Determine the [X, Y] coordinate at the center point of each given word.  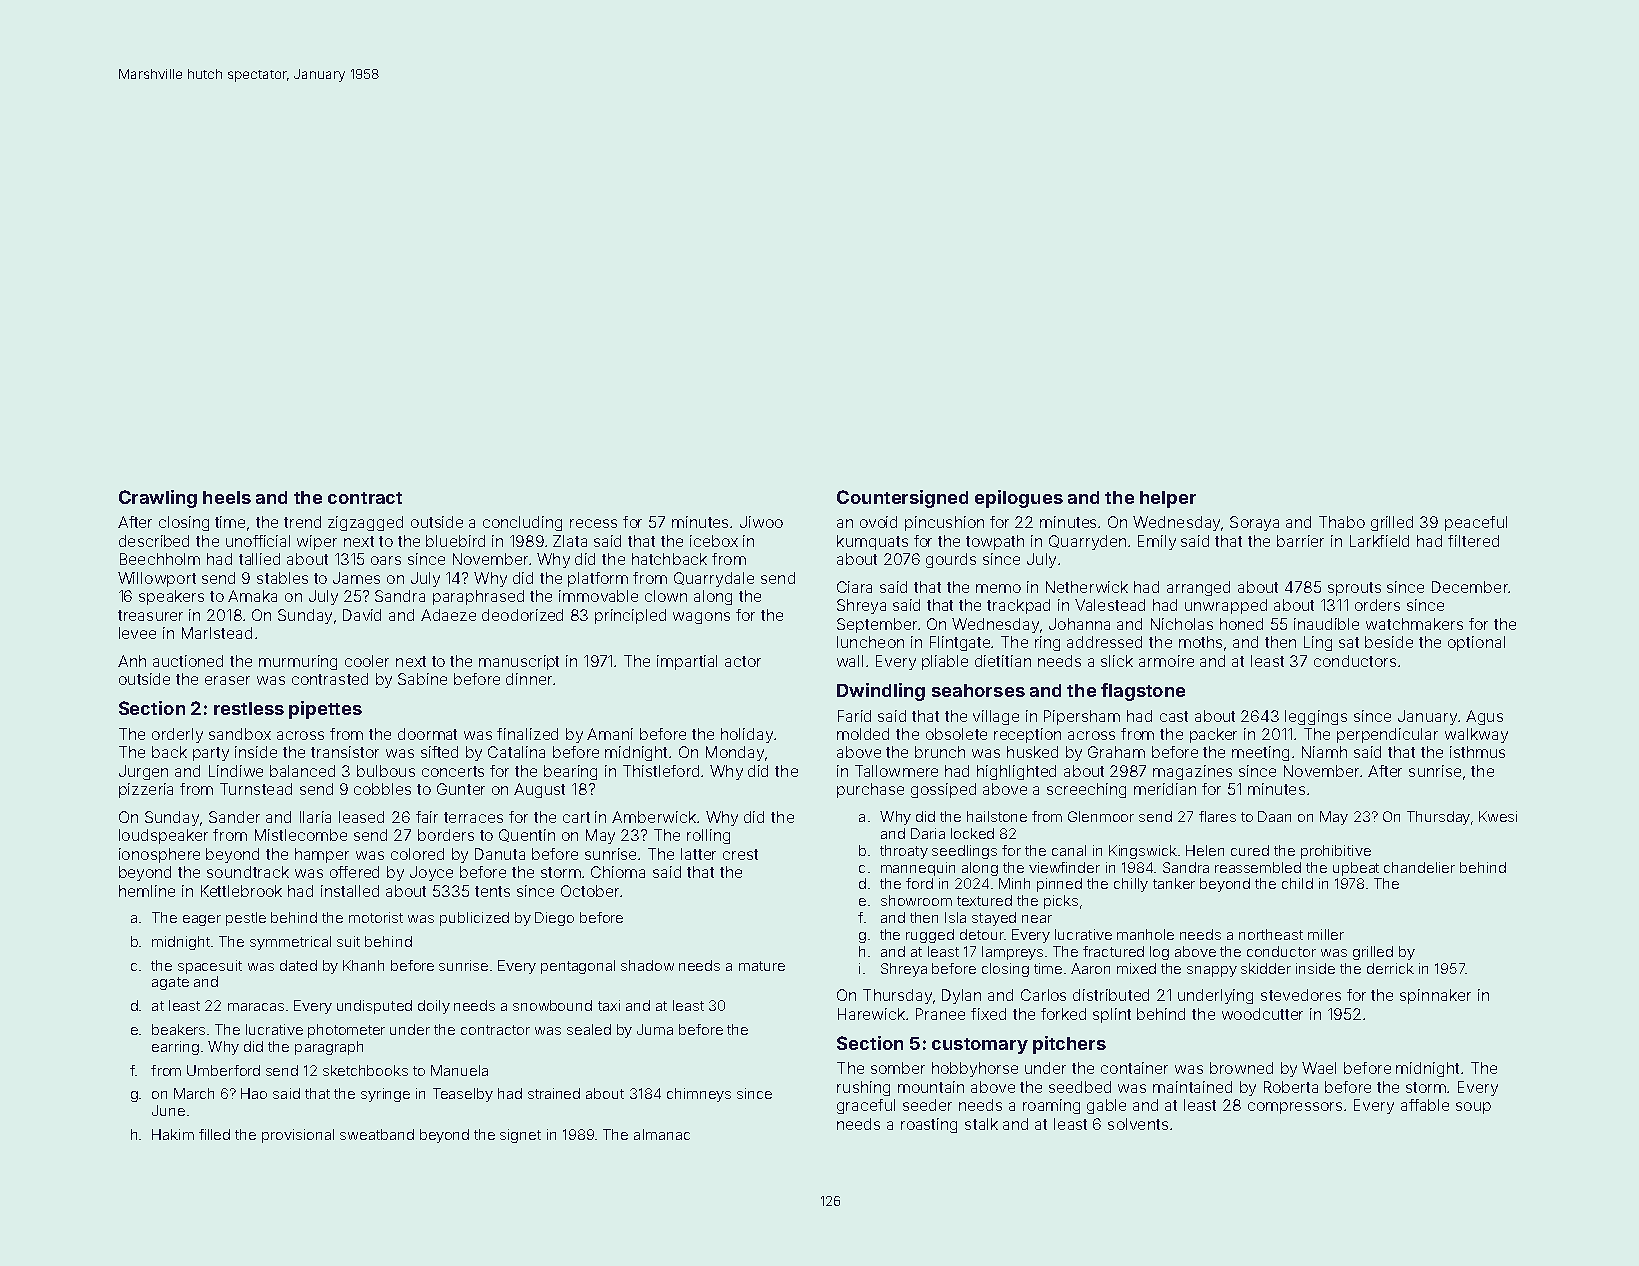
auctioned [188, 661]
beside [1389, 642]
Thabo [1342, 522]
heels [227, 497]
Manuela [459, 1070]
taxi [609, 1005]
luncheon [870, 642]
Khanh [363, 965]
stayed [994, 919]
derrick [1390, 968]
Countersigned [902, 499]
